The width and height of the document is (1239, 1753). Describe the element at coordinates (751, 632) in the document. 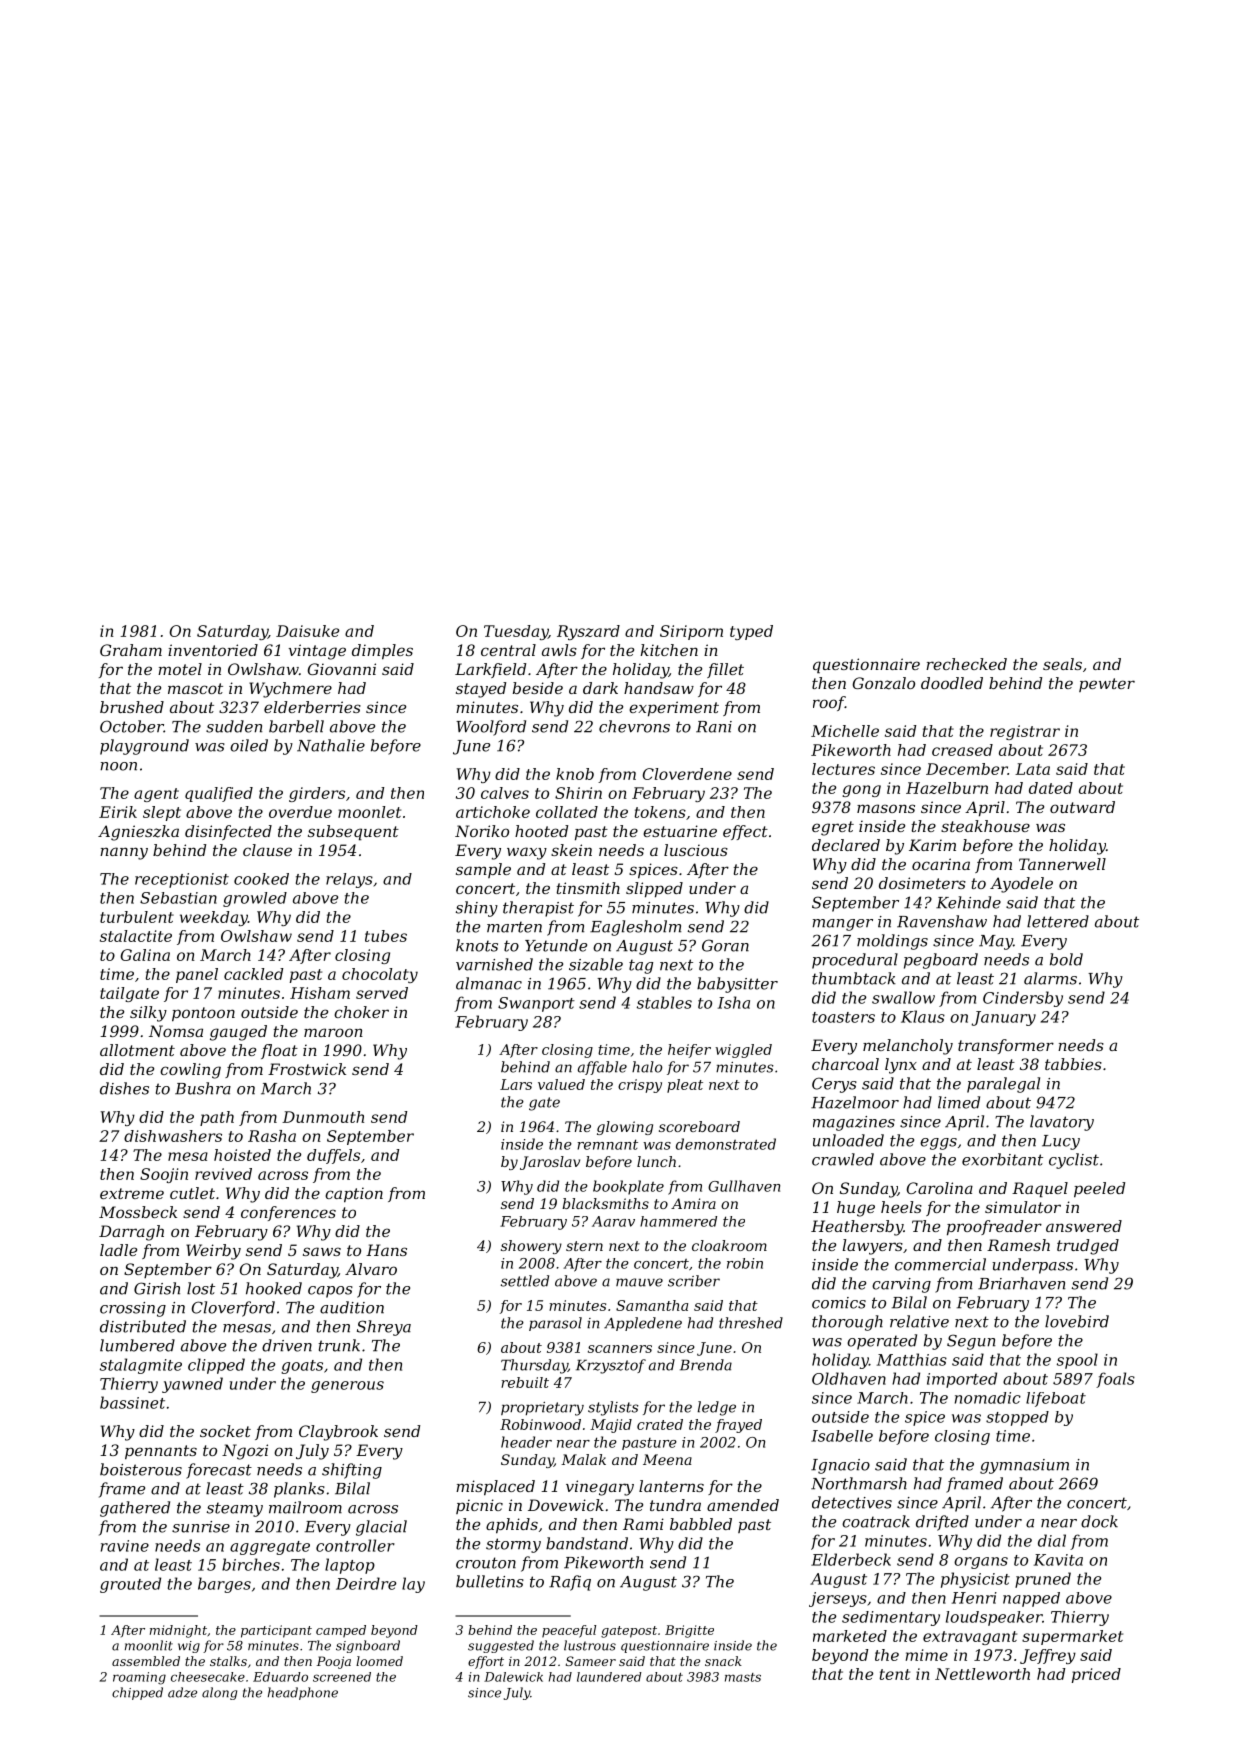

I see `typed` at that location.
